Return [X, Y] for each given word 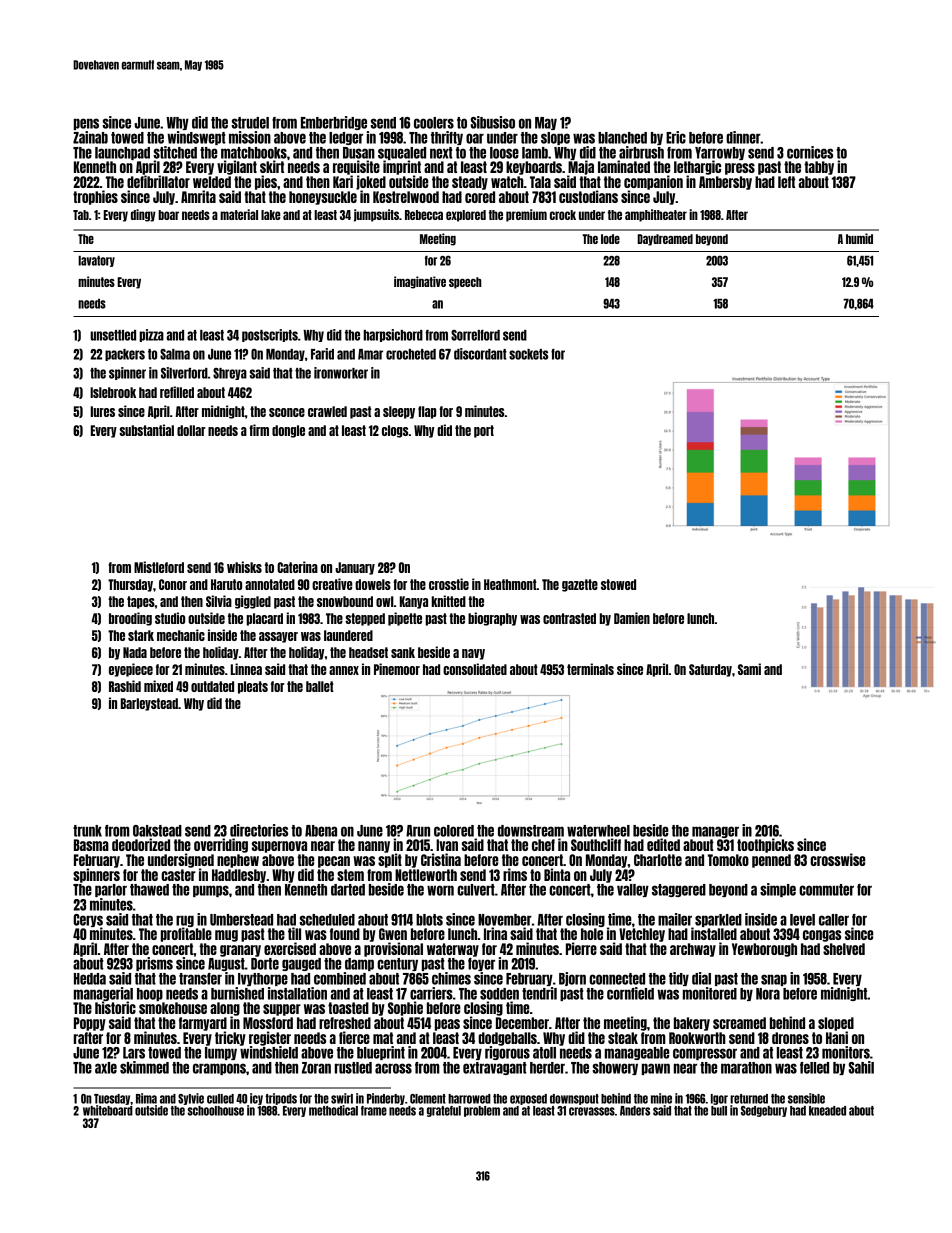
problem [482, 1111]
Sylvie [191, 1099]
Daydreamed [665, 240]
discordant [480, 354]
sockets [528, 354]
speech [465, 283]
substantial [146, 430]
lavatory [96, 261]
